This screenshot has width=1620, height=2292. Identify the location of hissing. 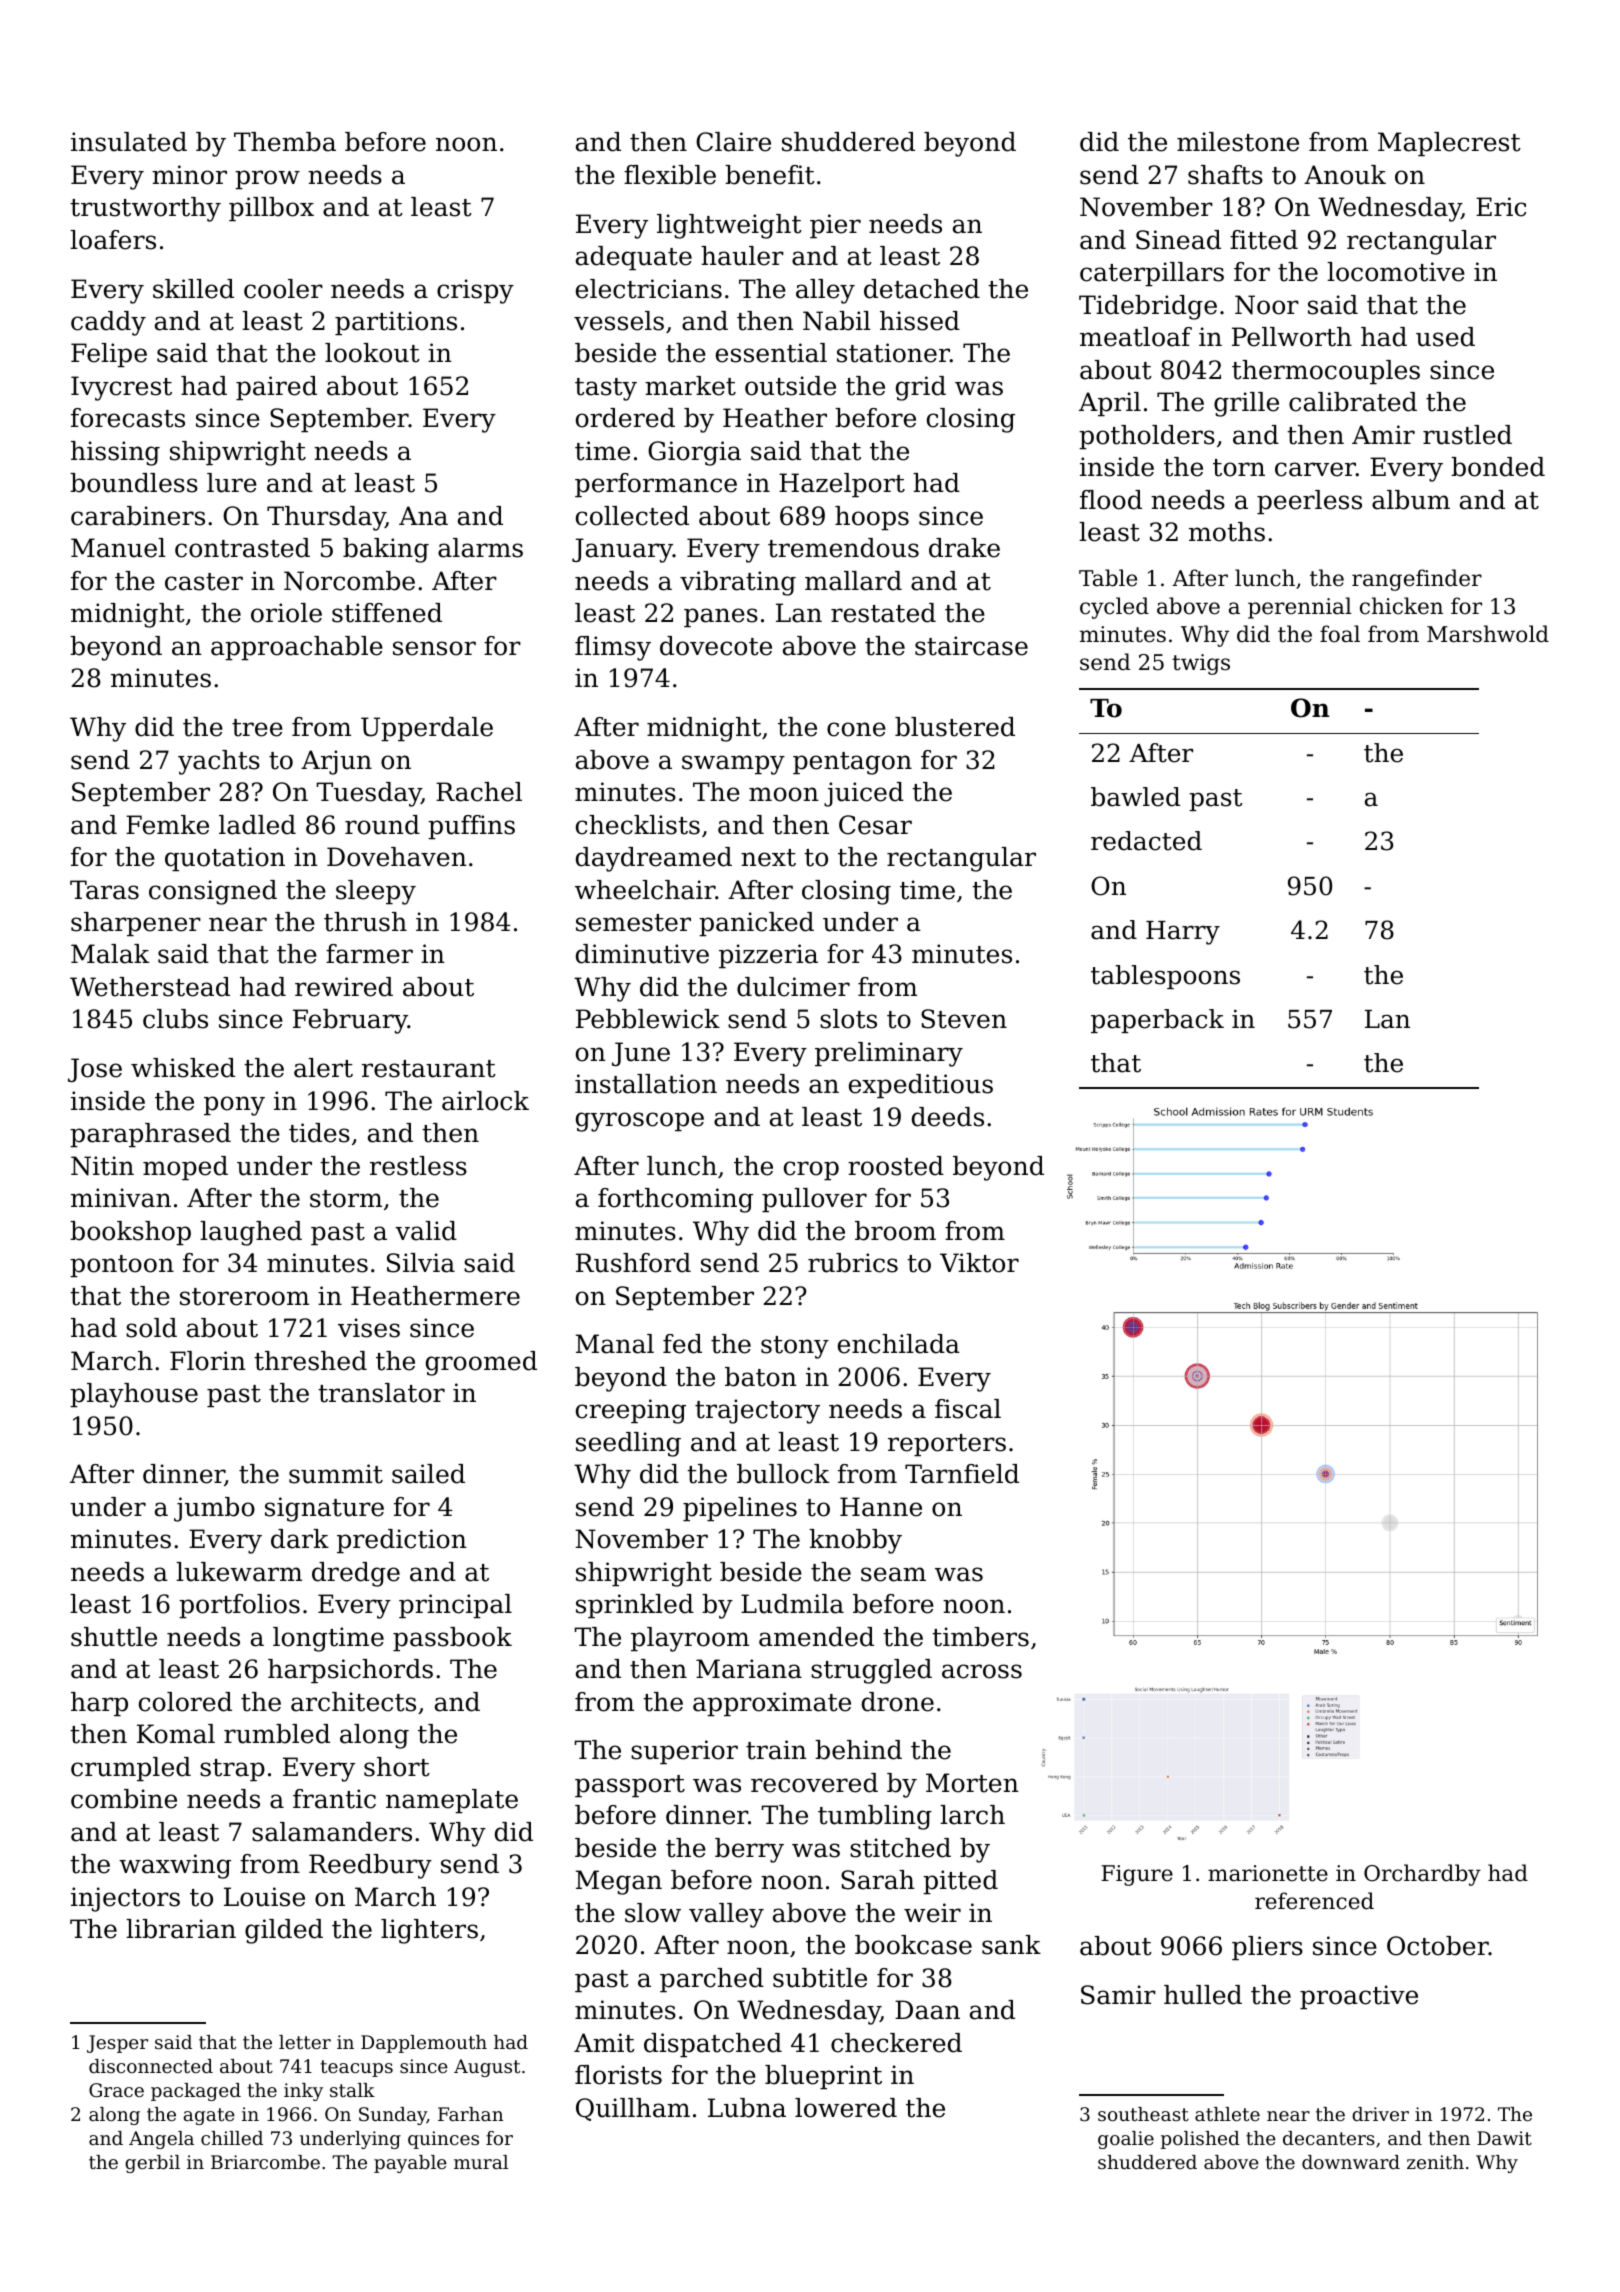
(115, 453).
